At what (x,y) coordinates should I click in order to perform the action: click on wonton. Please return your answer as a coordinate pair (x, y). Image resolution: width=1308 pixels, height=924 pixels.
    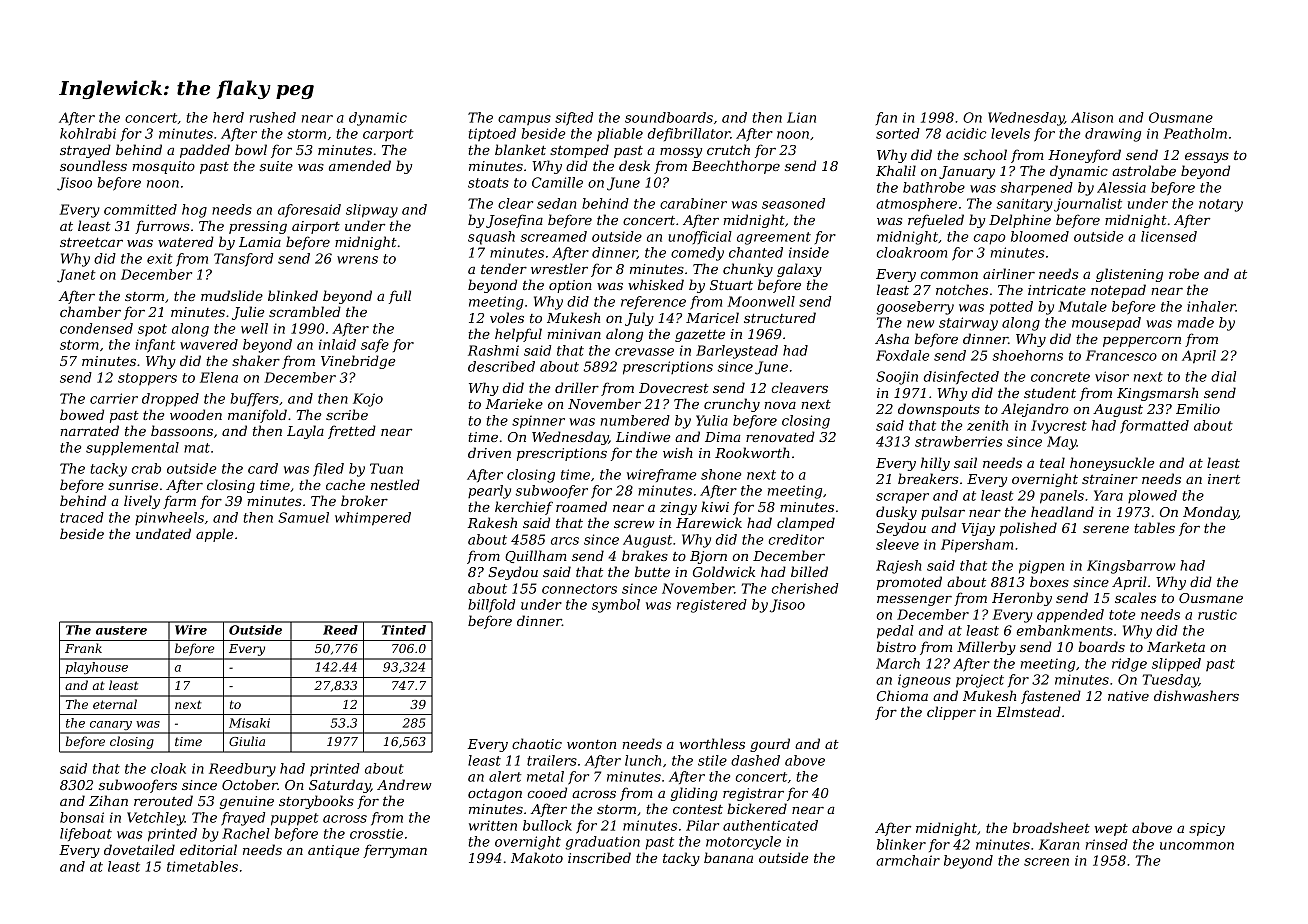
    Looking at the image, I should click on (591, 744).
